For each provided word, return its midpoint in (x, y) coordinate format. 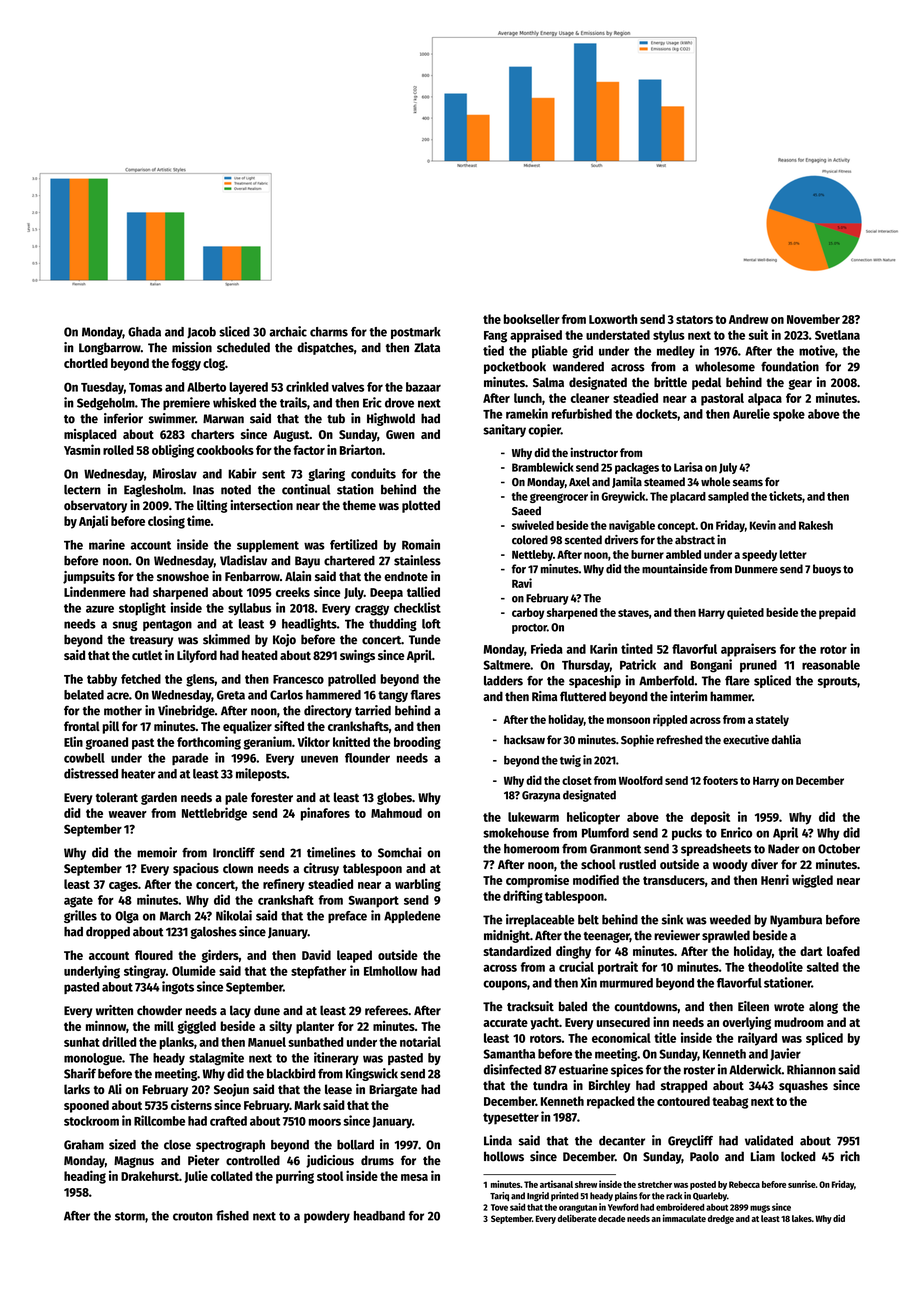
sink (672, 919)
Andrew (748, 319)
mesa (414, 1177)
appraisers (748, 650)
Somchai (400, 852)
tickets (785, 496)
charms (329, 332)
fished (232, 1215)
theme (359, 505)
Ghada (144, 332)
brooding (417, 743)
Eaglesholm (153, 491)
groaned (107, 743)
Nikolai (234, 915)
